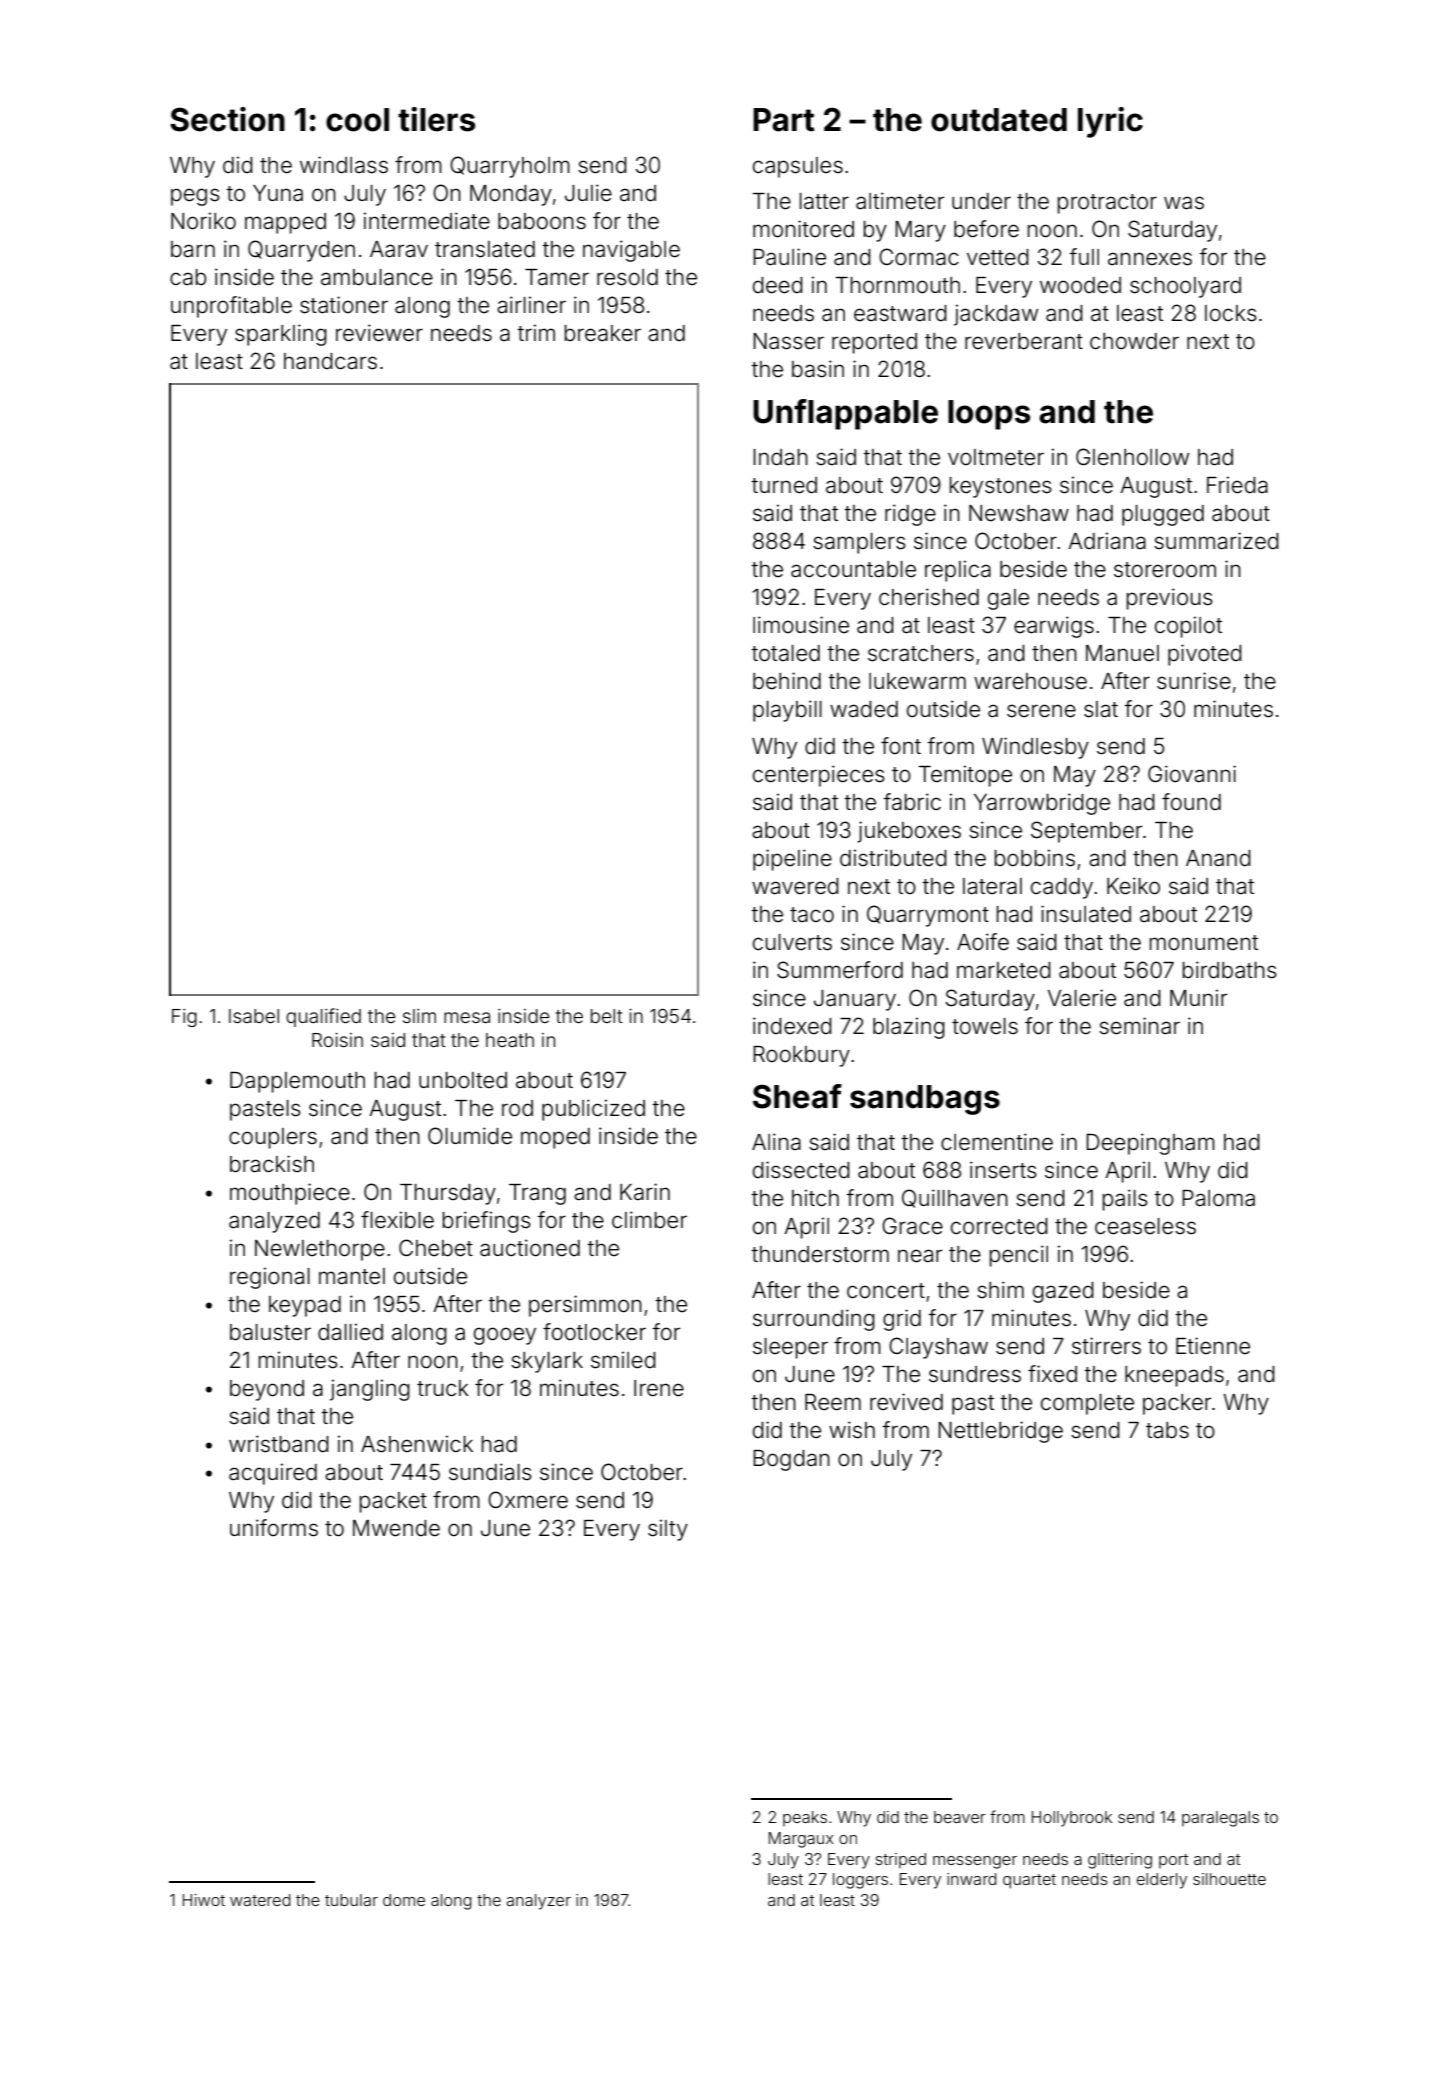 The height and width of the page is (2100, 1450). I want to click on Julie, so click(588, 193).
